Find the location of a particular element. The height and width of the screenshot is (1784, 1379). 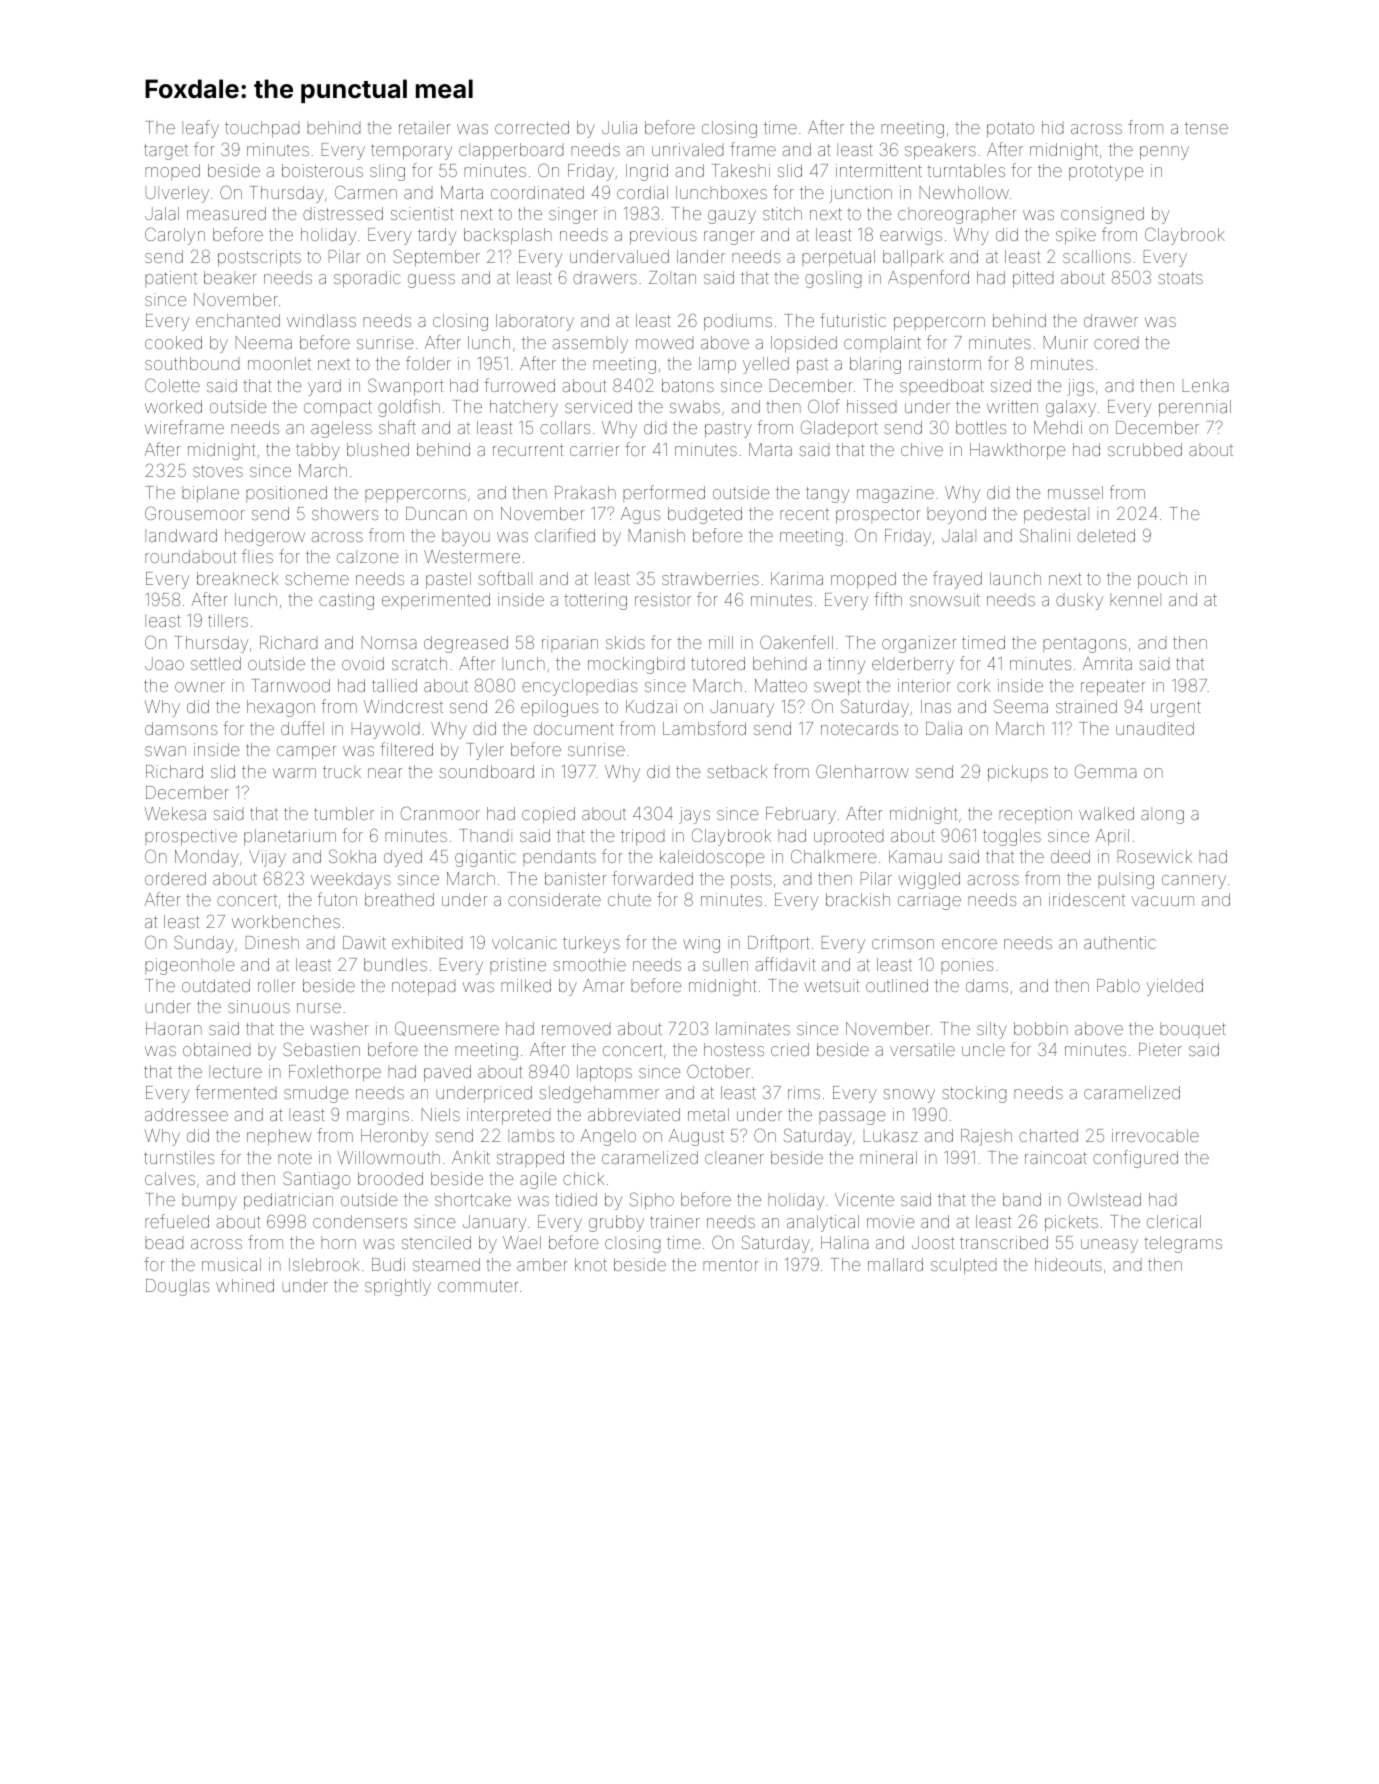

blaring is located at coordinates (875, 365).
